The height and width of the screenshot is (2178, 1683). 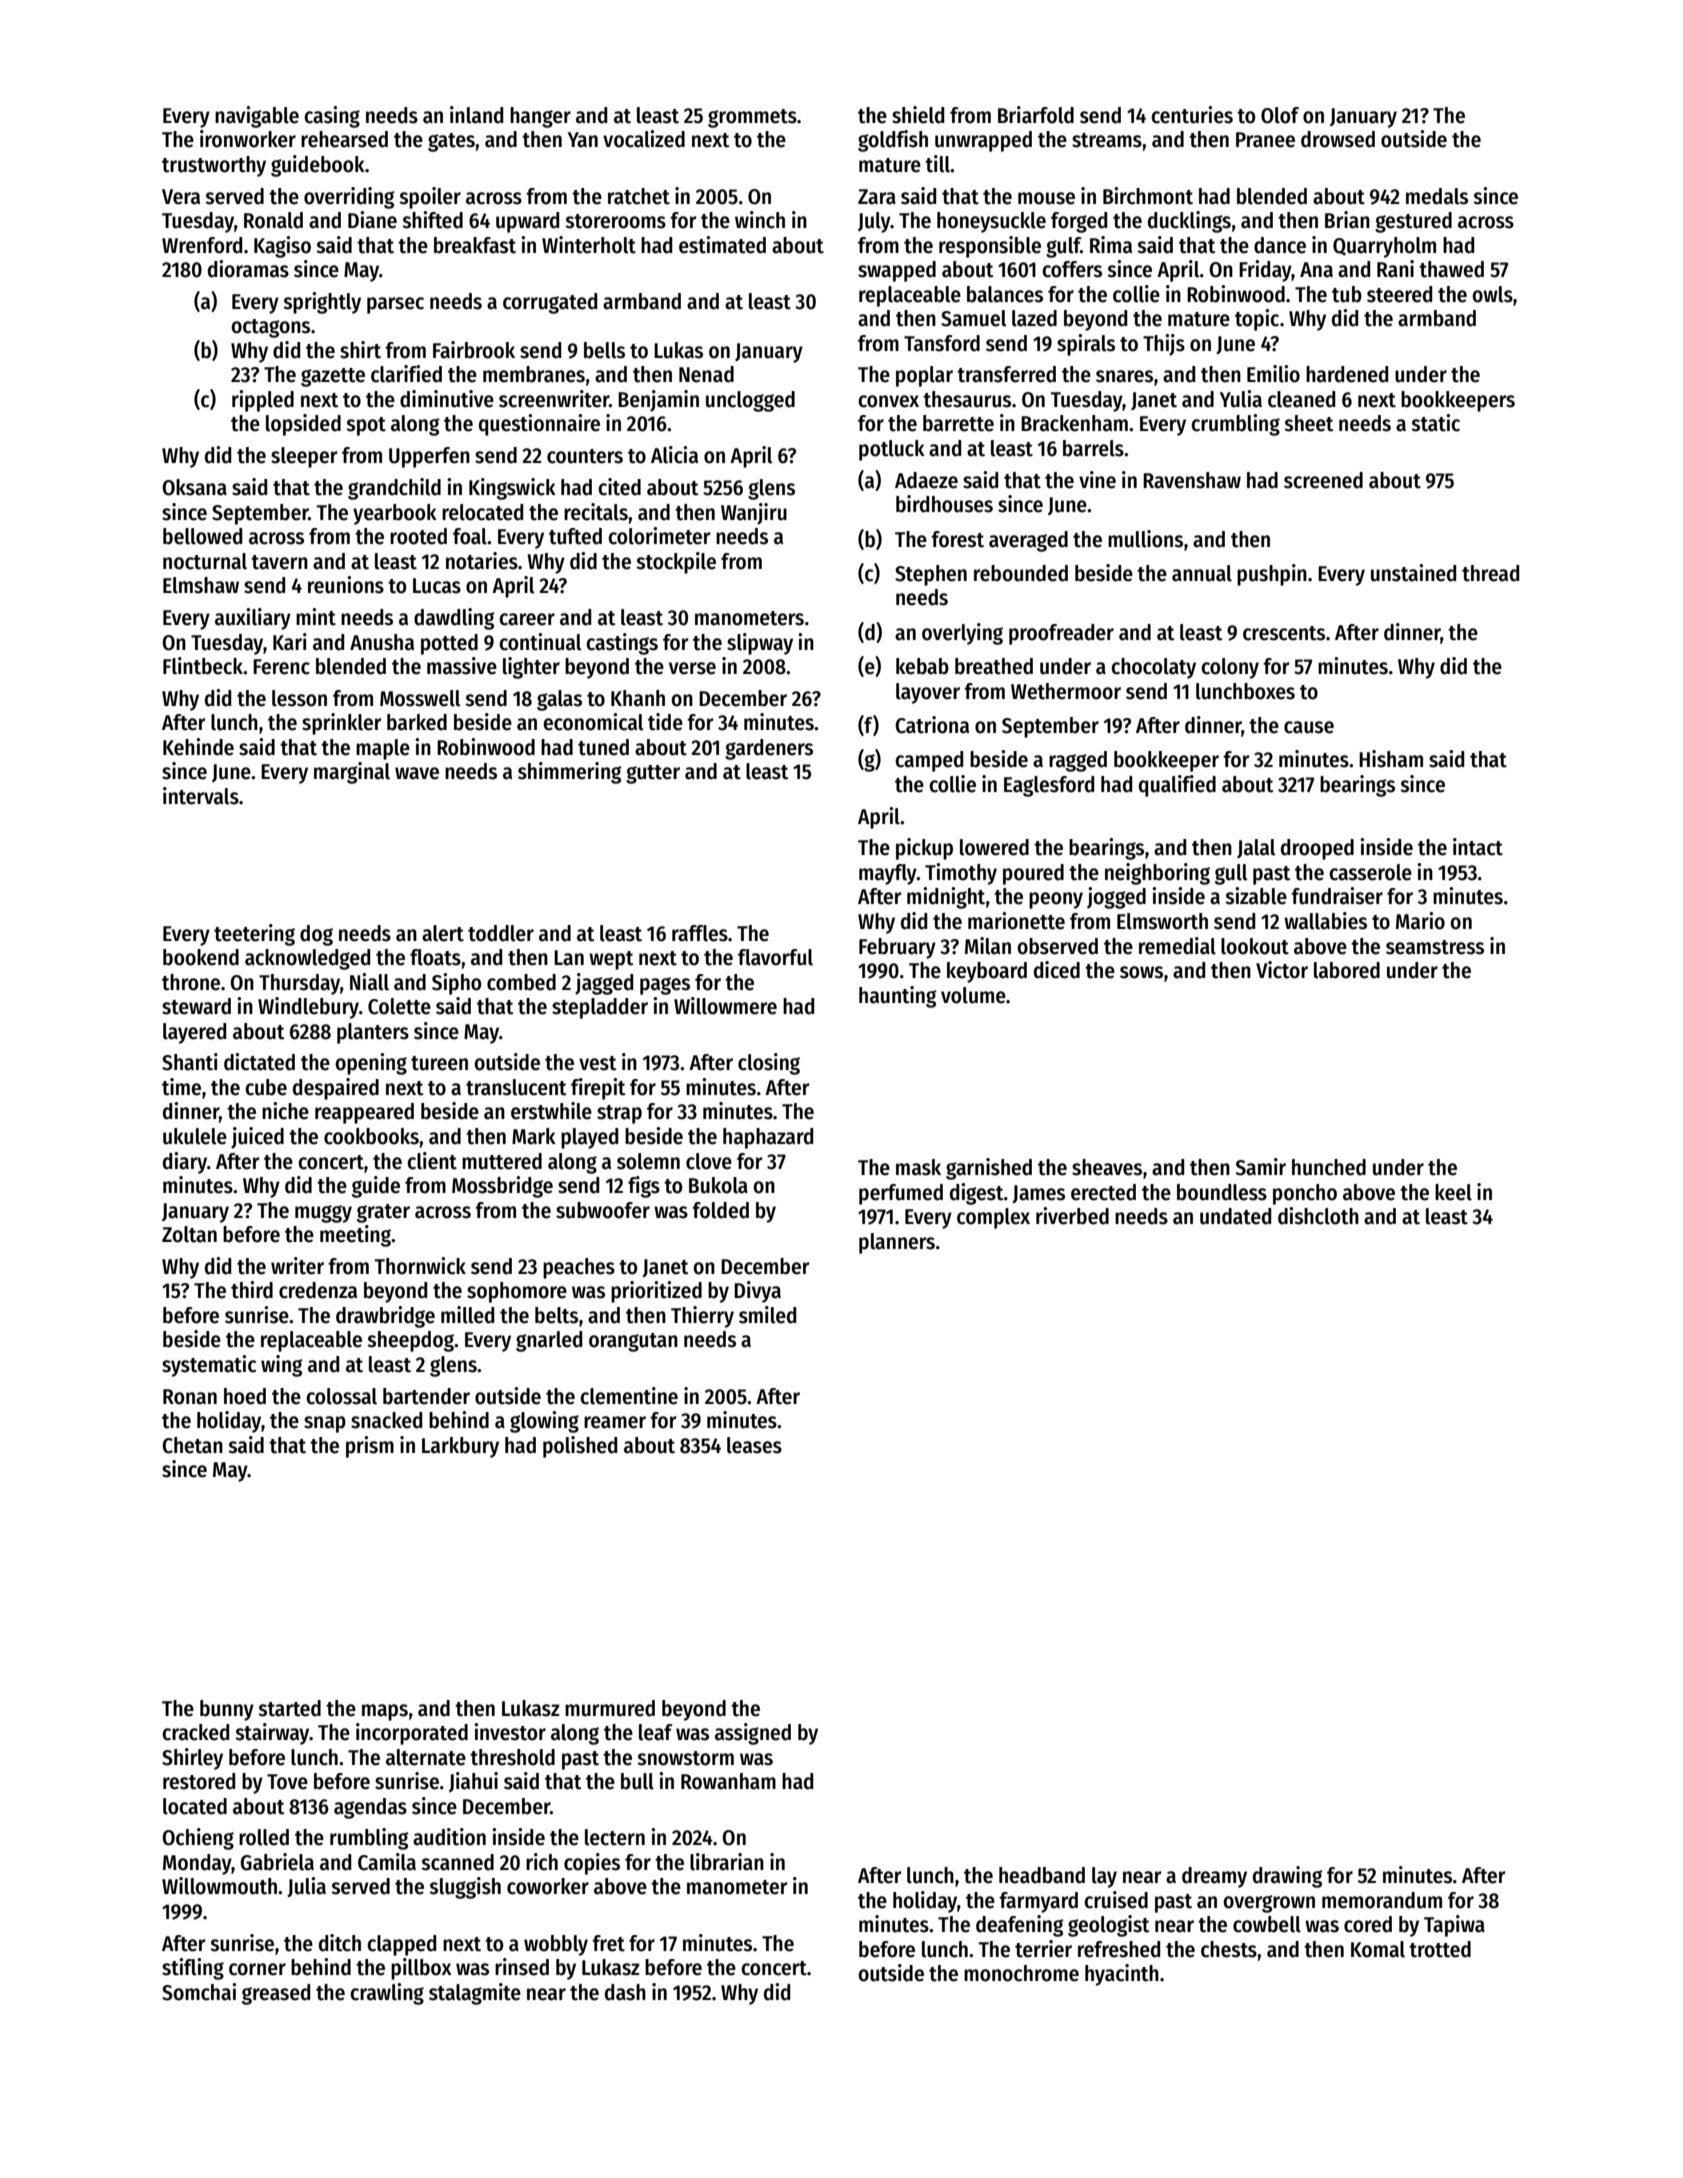 What do you see at coordinates (932, 725) in the screenshot?
I see `Catriona` at bounding box center [932, 725].
